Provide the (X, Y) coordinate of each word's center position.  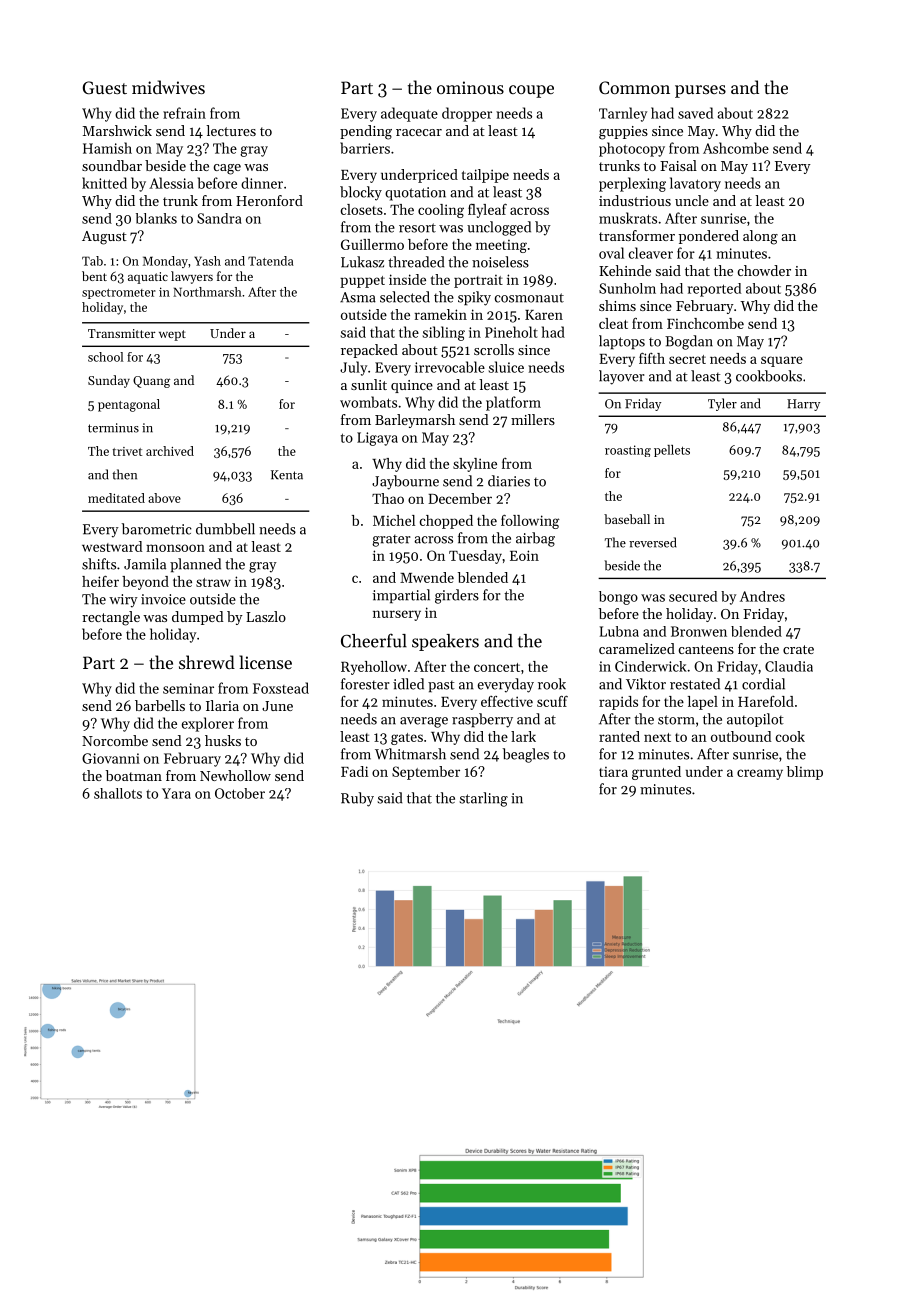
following (530, 522)
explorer (208, 724)
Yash (207, 261)
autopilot (755, 720)
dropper (467, 114)
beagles (526, 755)
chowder (764, 270)
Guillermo (372, 244)
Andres (762, 596)
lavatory (695, 184)
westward (112, 546)
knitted (104, 183)
